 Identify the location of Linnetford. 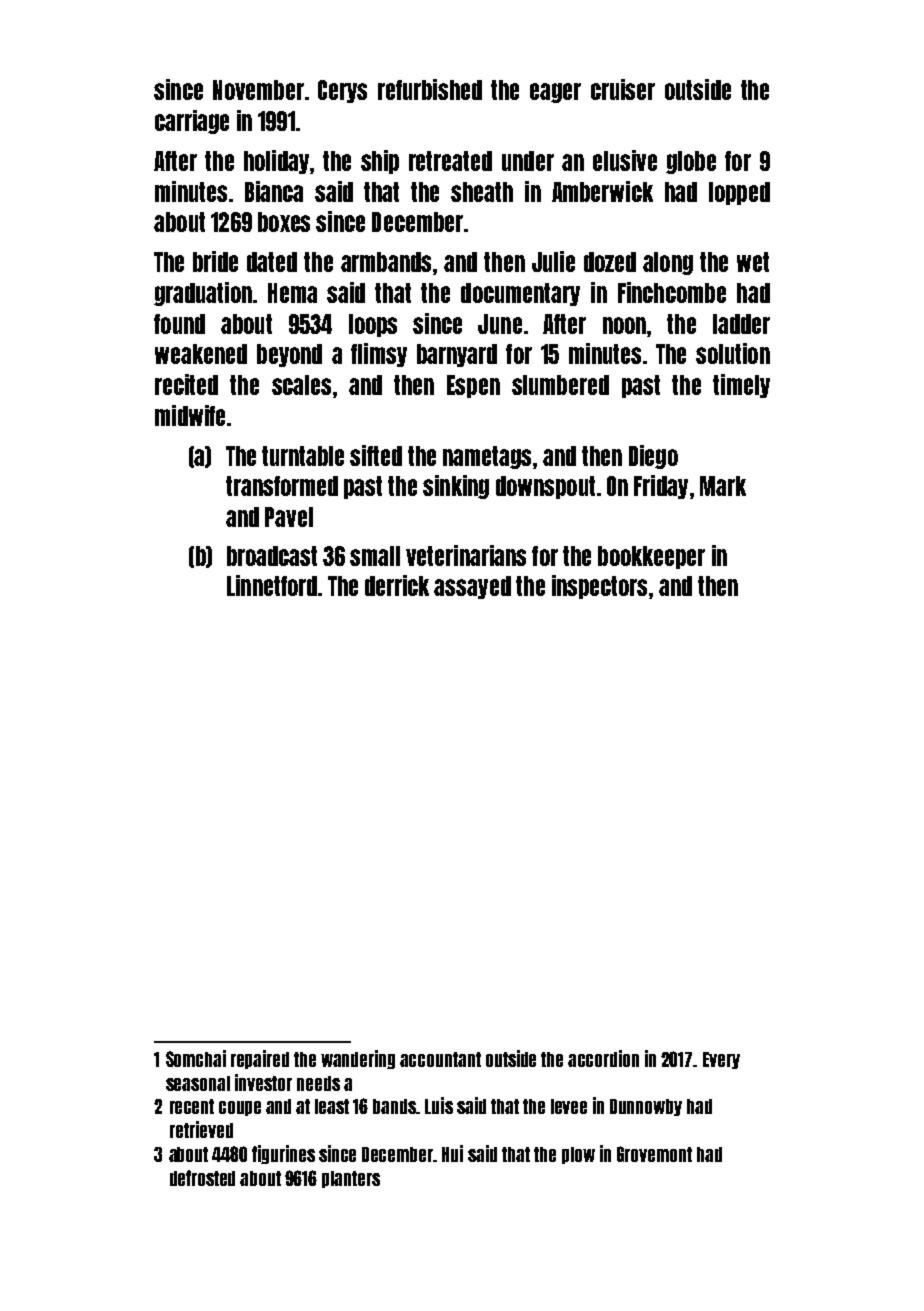
(272, 585).
